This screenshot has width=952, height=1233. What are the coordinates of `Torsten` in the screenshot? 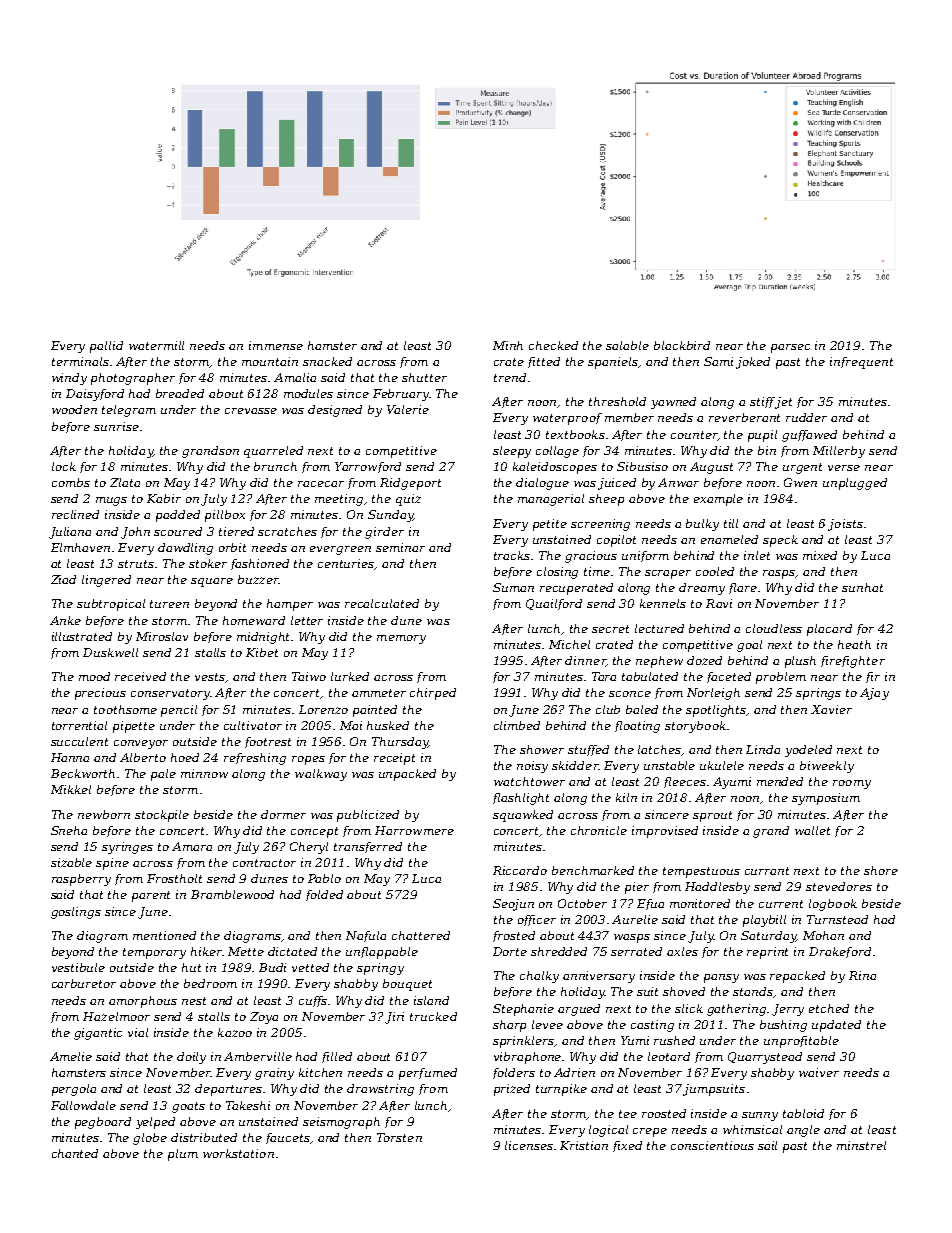 It's located at (399, 1137).
